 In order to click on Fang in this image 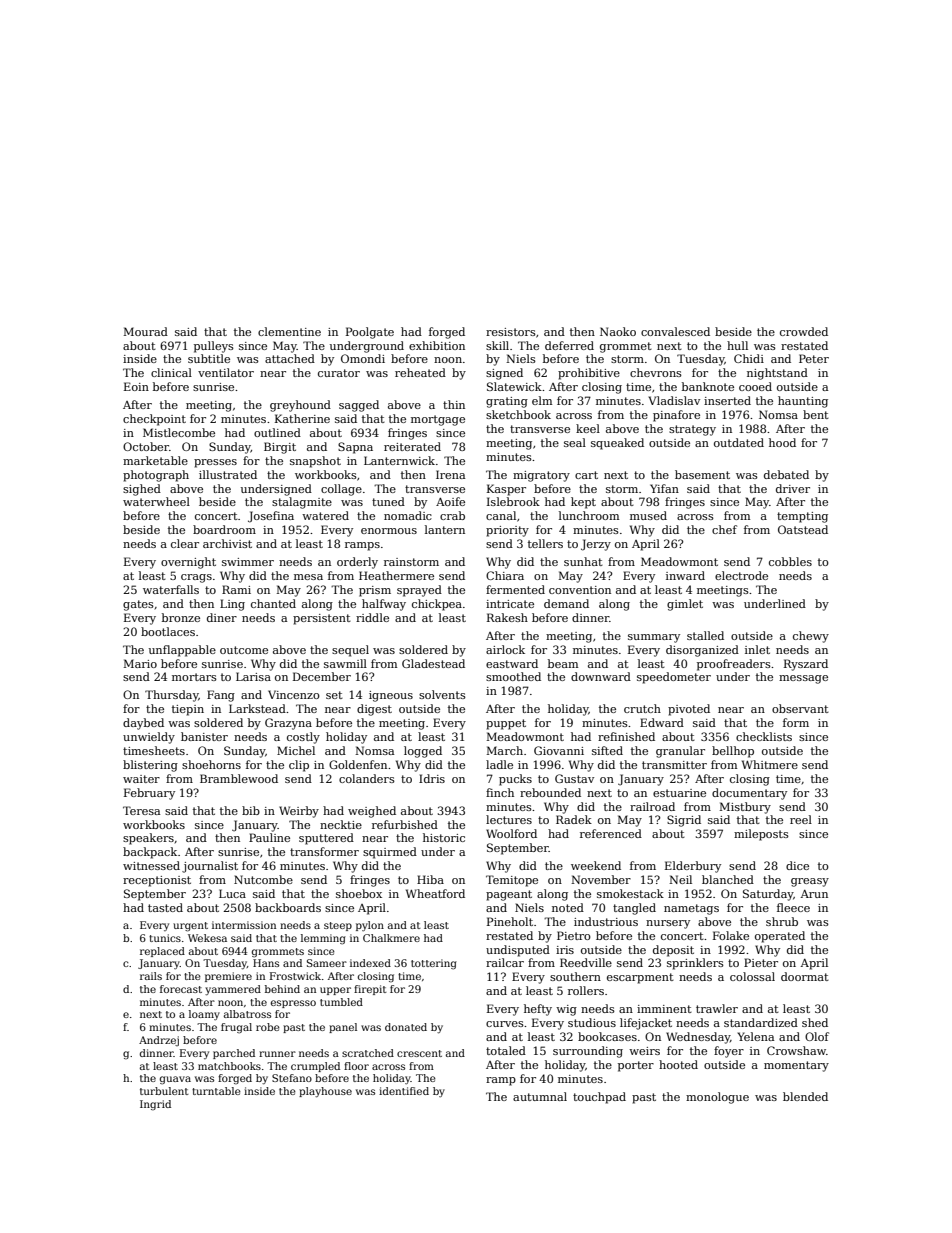, I will do `click(221, 696)`.
